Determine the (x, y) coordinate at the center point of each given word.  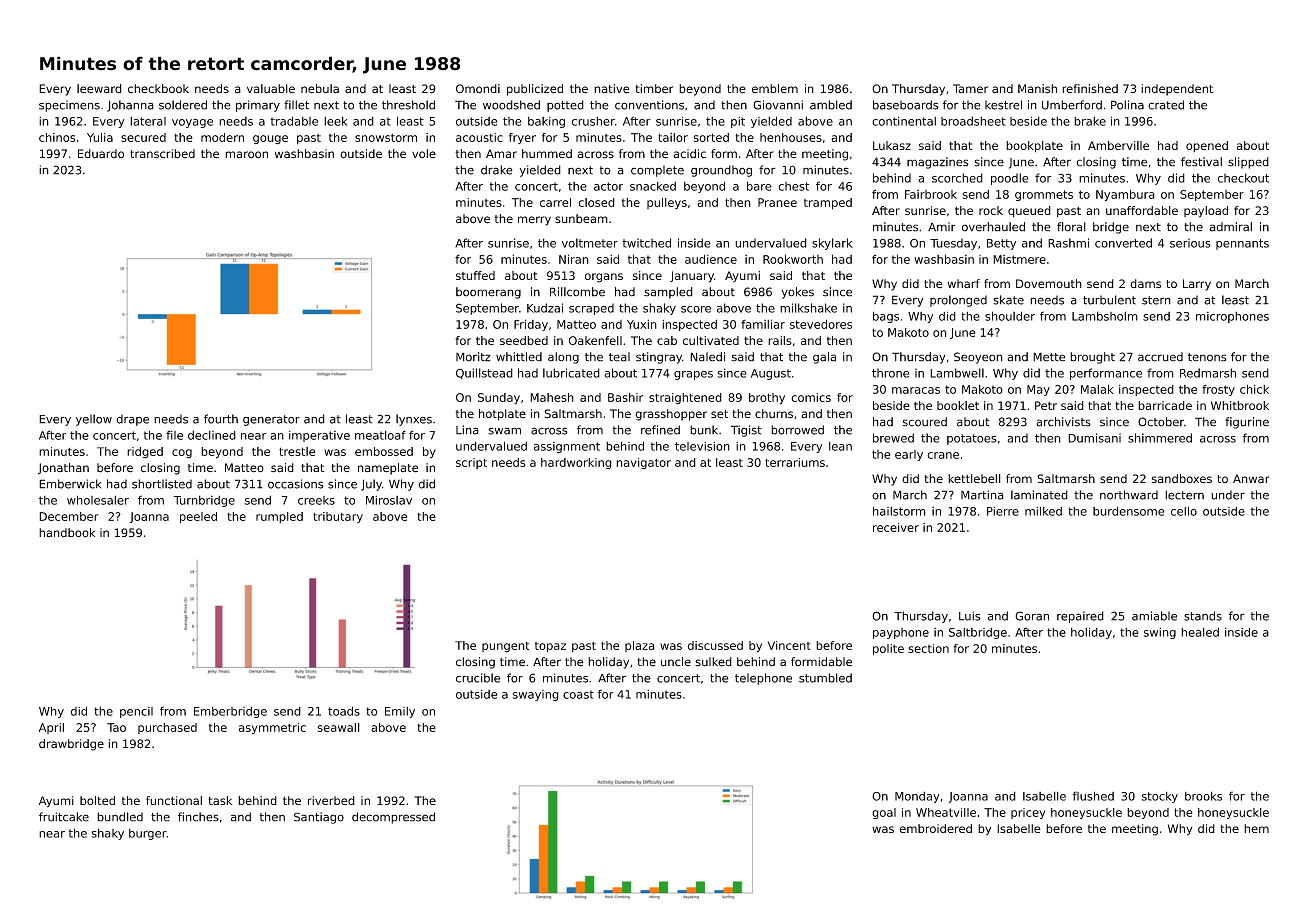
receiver (896, 527)
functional (174, 800)
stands (1203, 616)
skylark (832, 244)
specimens (69, 106)
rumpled (279, 517)
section (928, 648)
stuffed (475, 275)
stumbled (825, 678)
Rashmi (1068, 243)
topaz (550, 647)
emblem (775, 88)
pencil (136, 712)
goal (884, 813)
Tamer (970, 88)
